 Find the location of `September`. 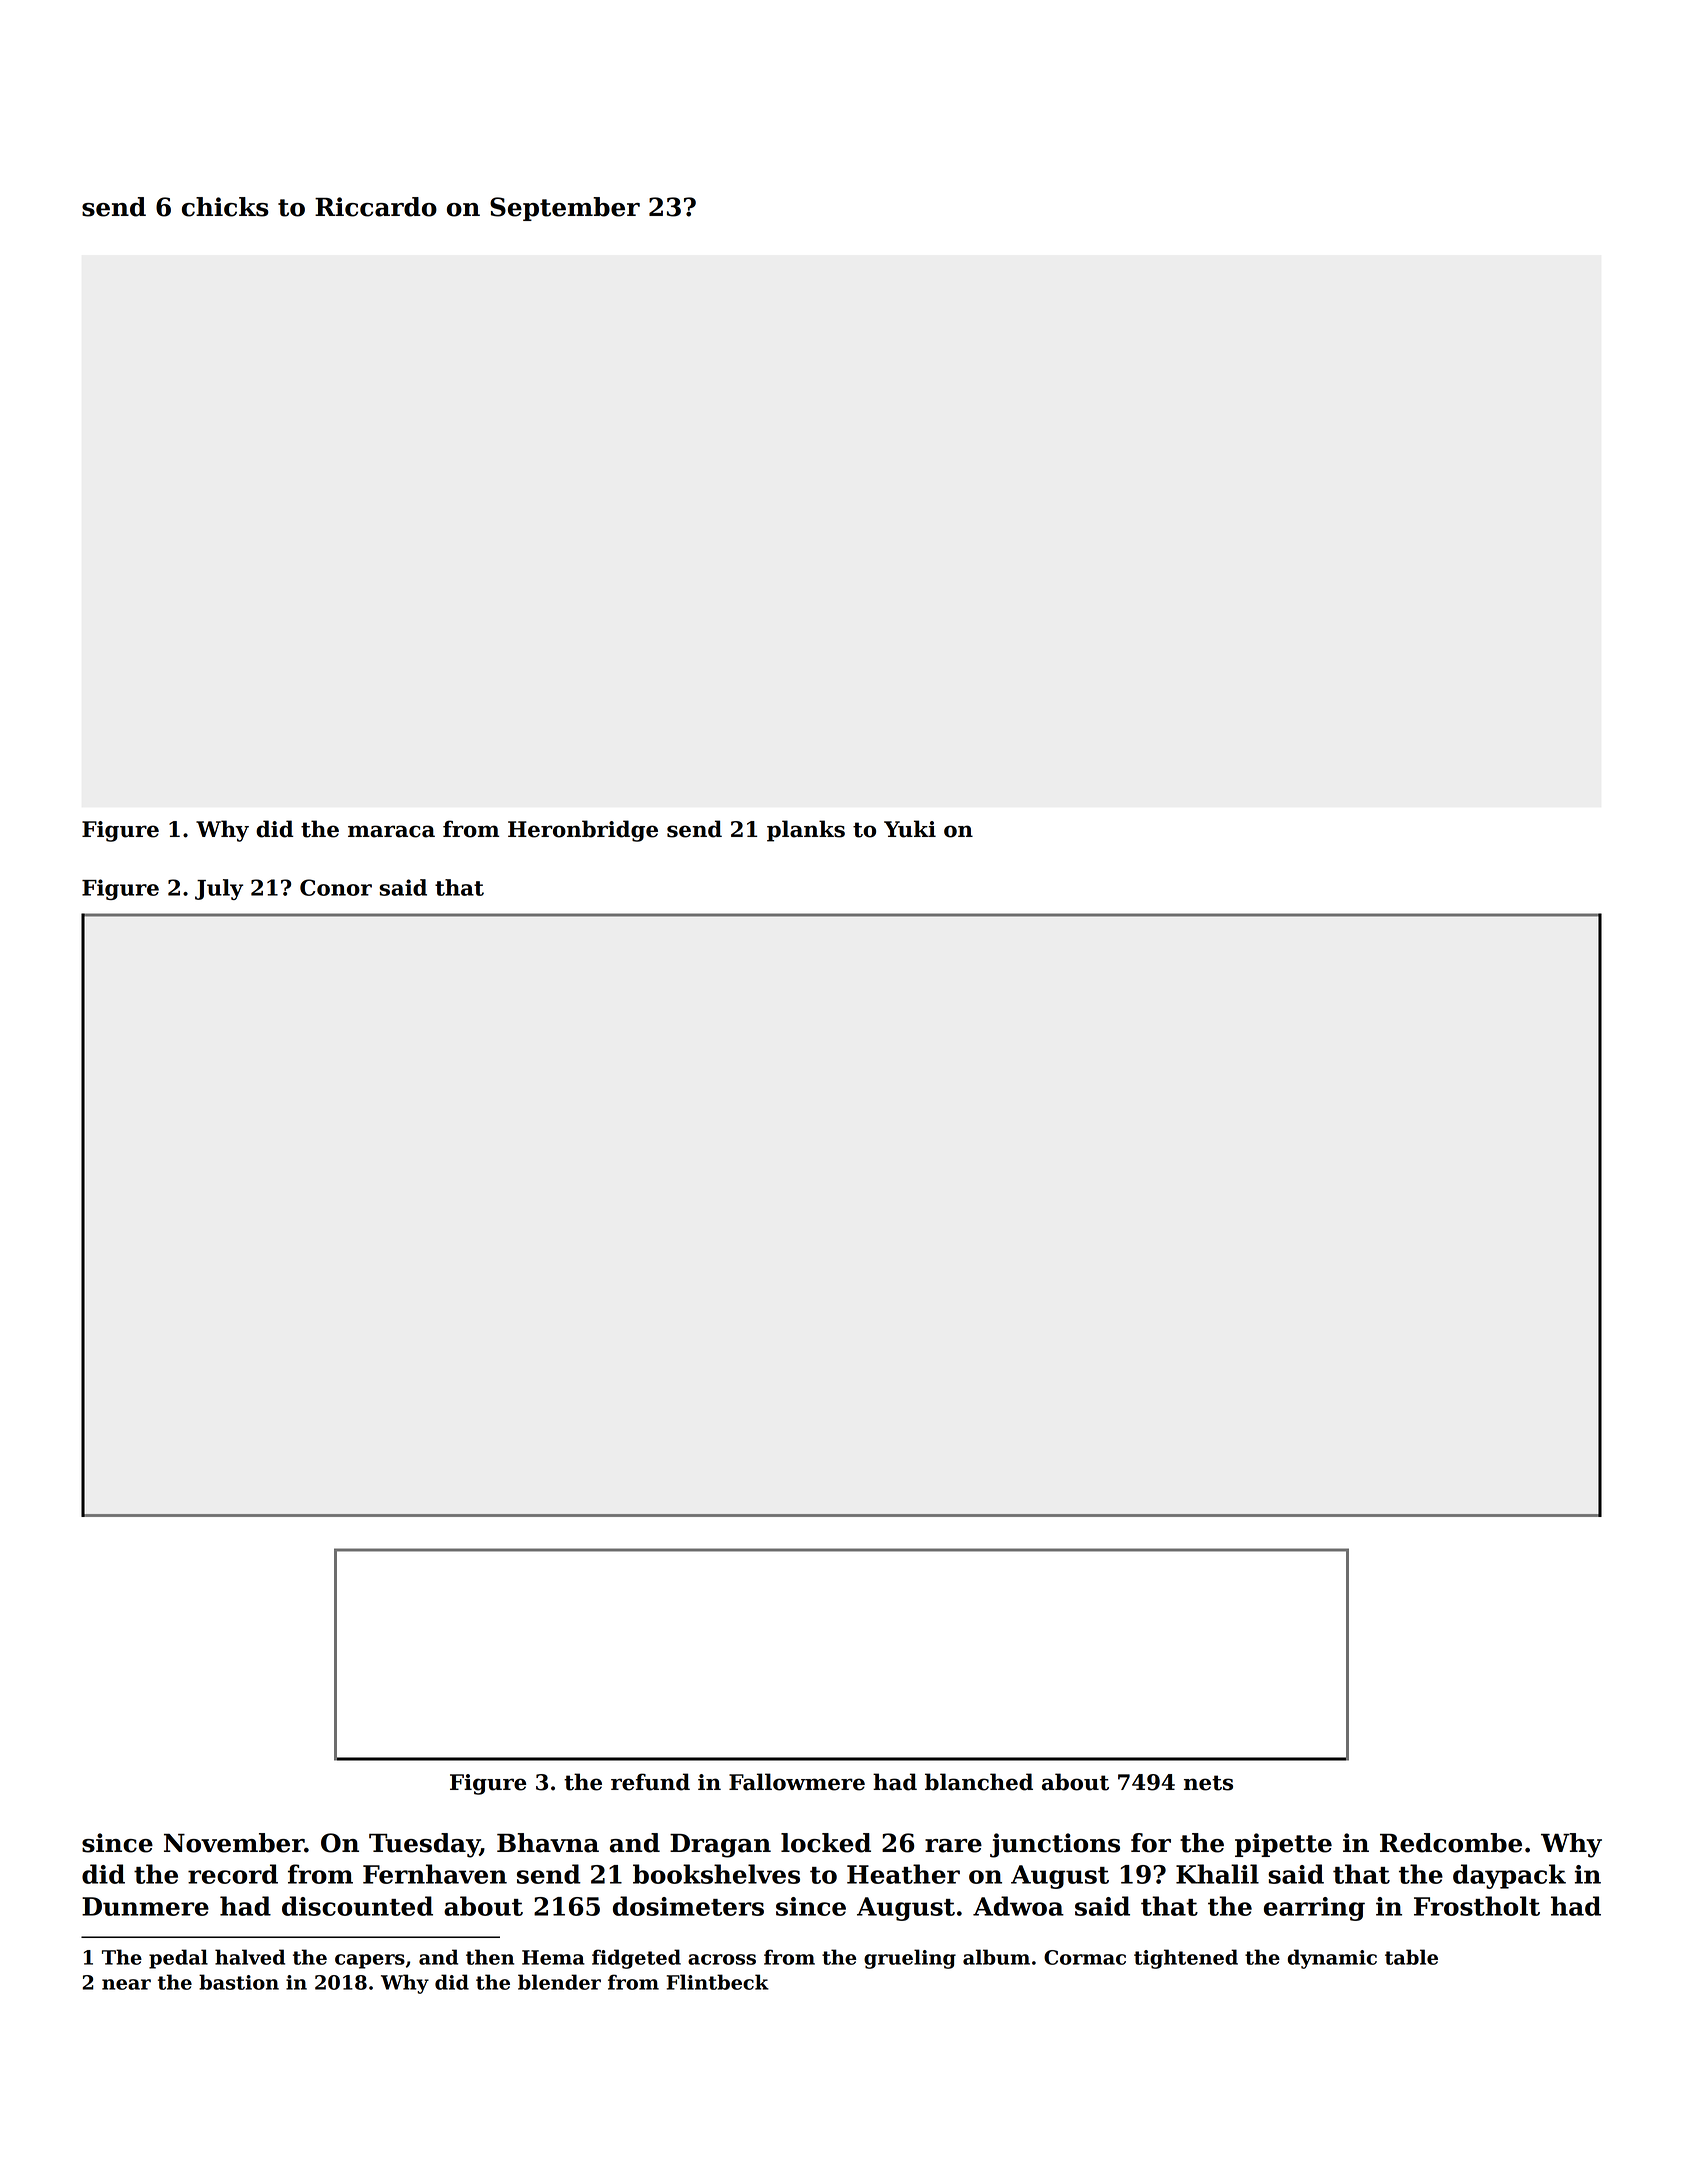

September is located at coordinates (565, 209).
